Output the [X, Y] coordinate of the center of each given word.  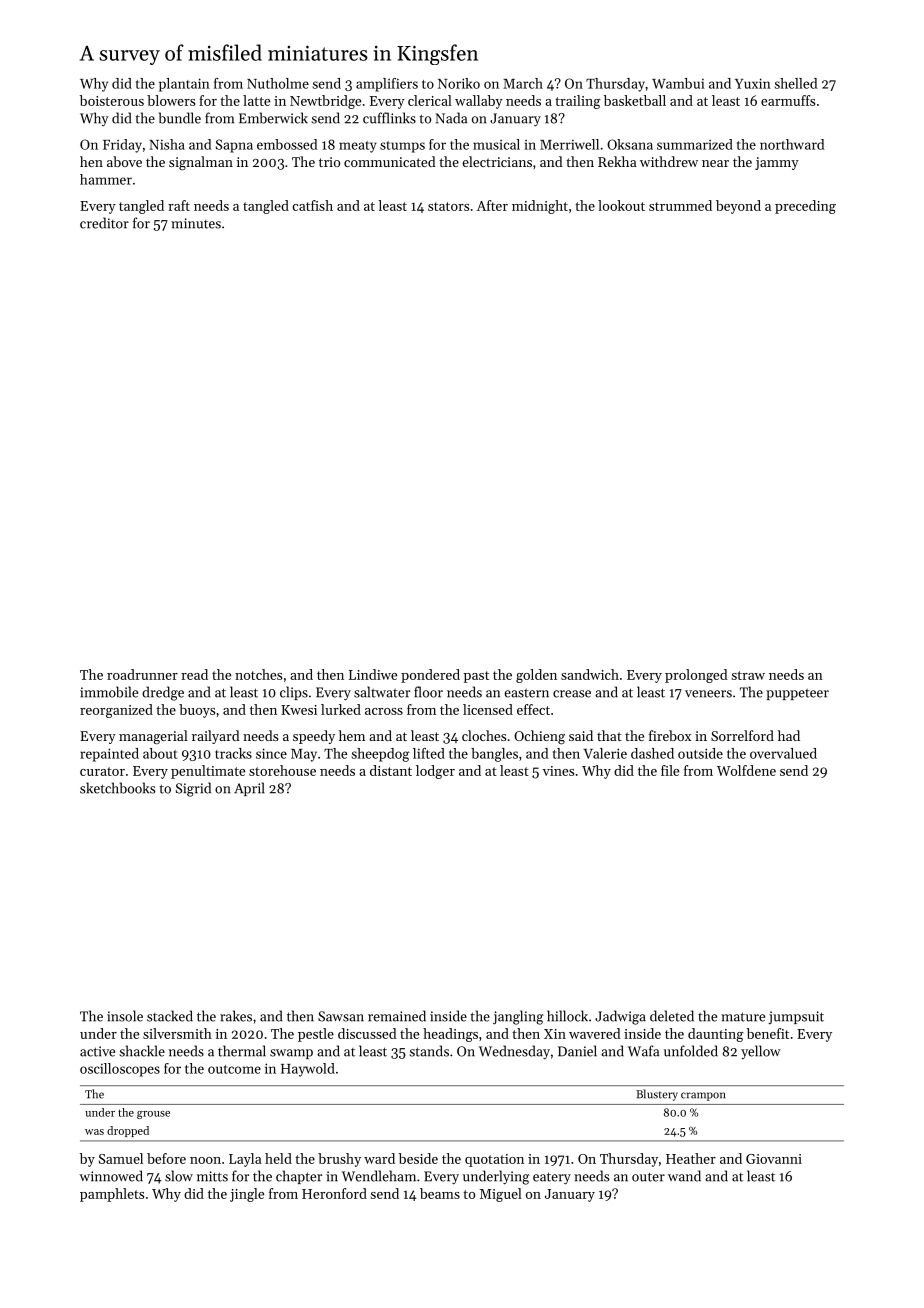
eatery [552, 1178]
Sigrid [193, 789]
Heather [691, 1158]
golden [536, 676]
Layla [245, 1160]
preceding [805, 207]
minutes [196, 223]
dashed [652, 753]
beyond [738, 207]
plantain [184, 85]
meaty [358, 147]
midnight [540, 207]
